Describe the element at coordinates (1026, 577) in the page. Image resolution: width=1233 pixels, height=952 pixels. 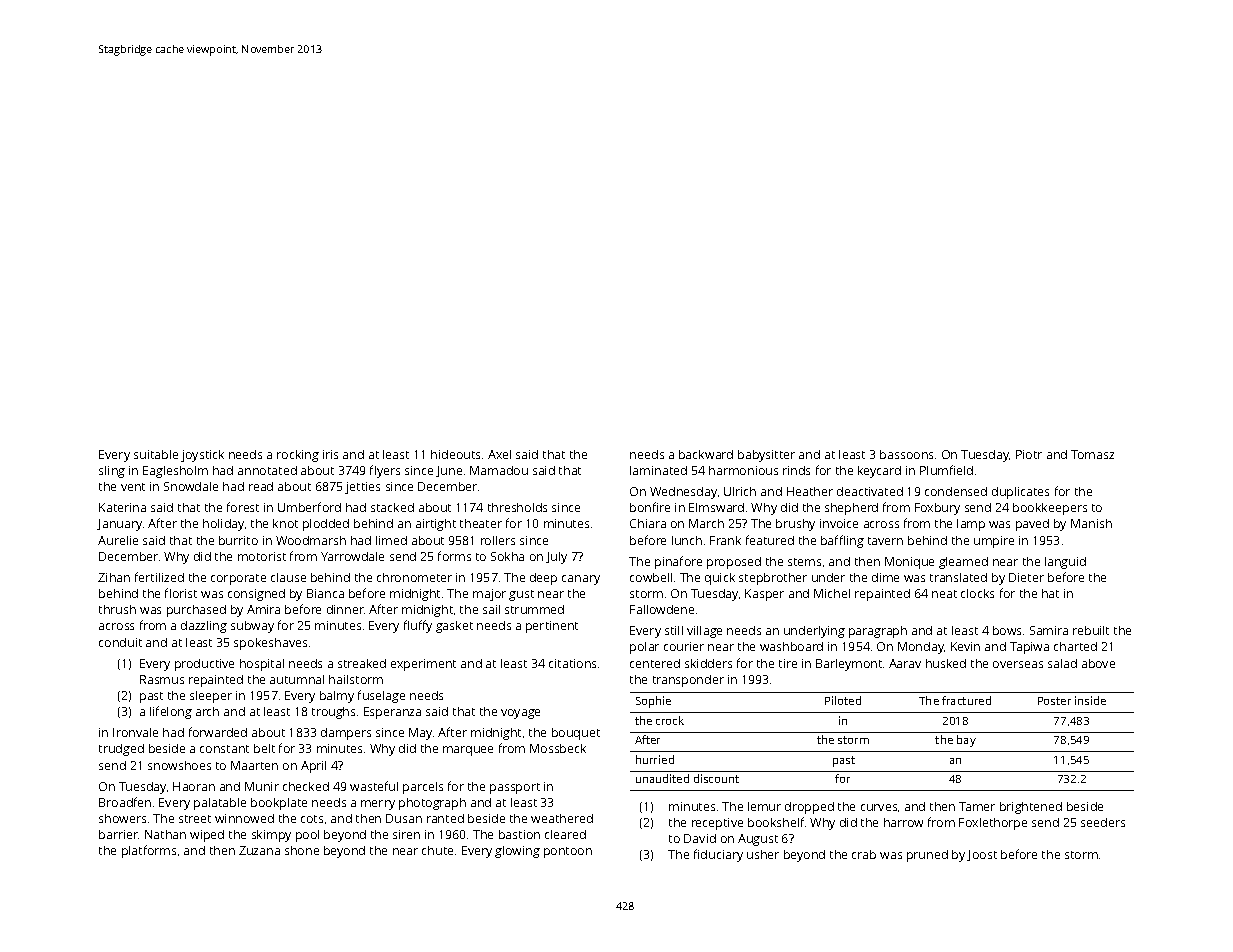
I see `Dieter` at that location.
